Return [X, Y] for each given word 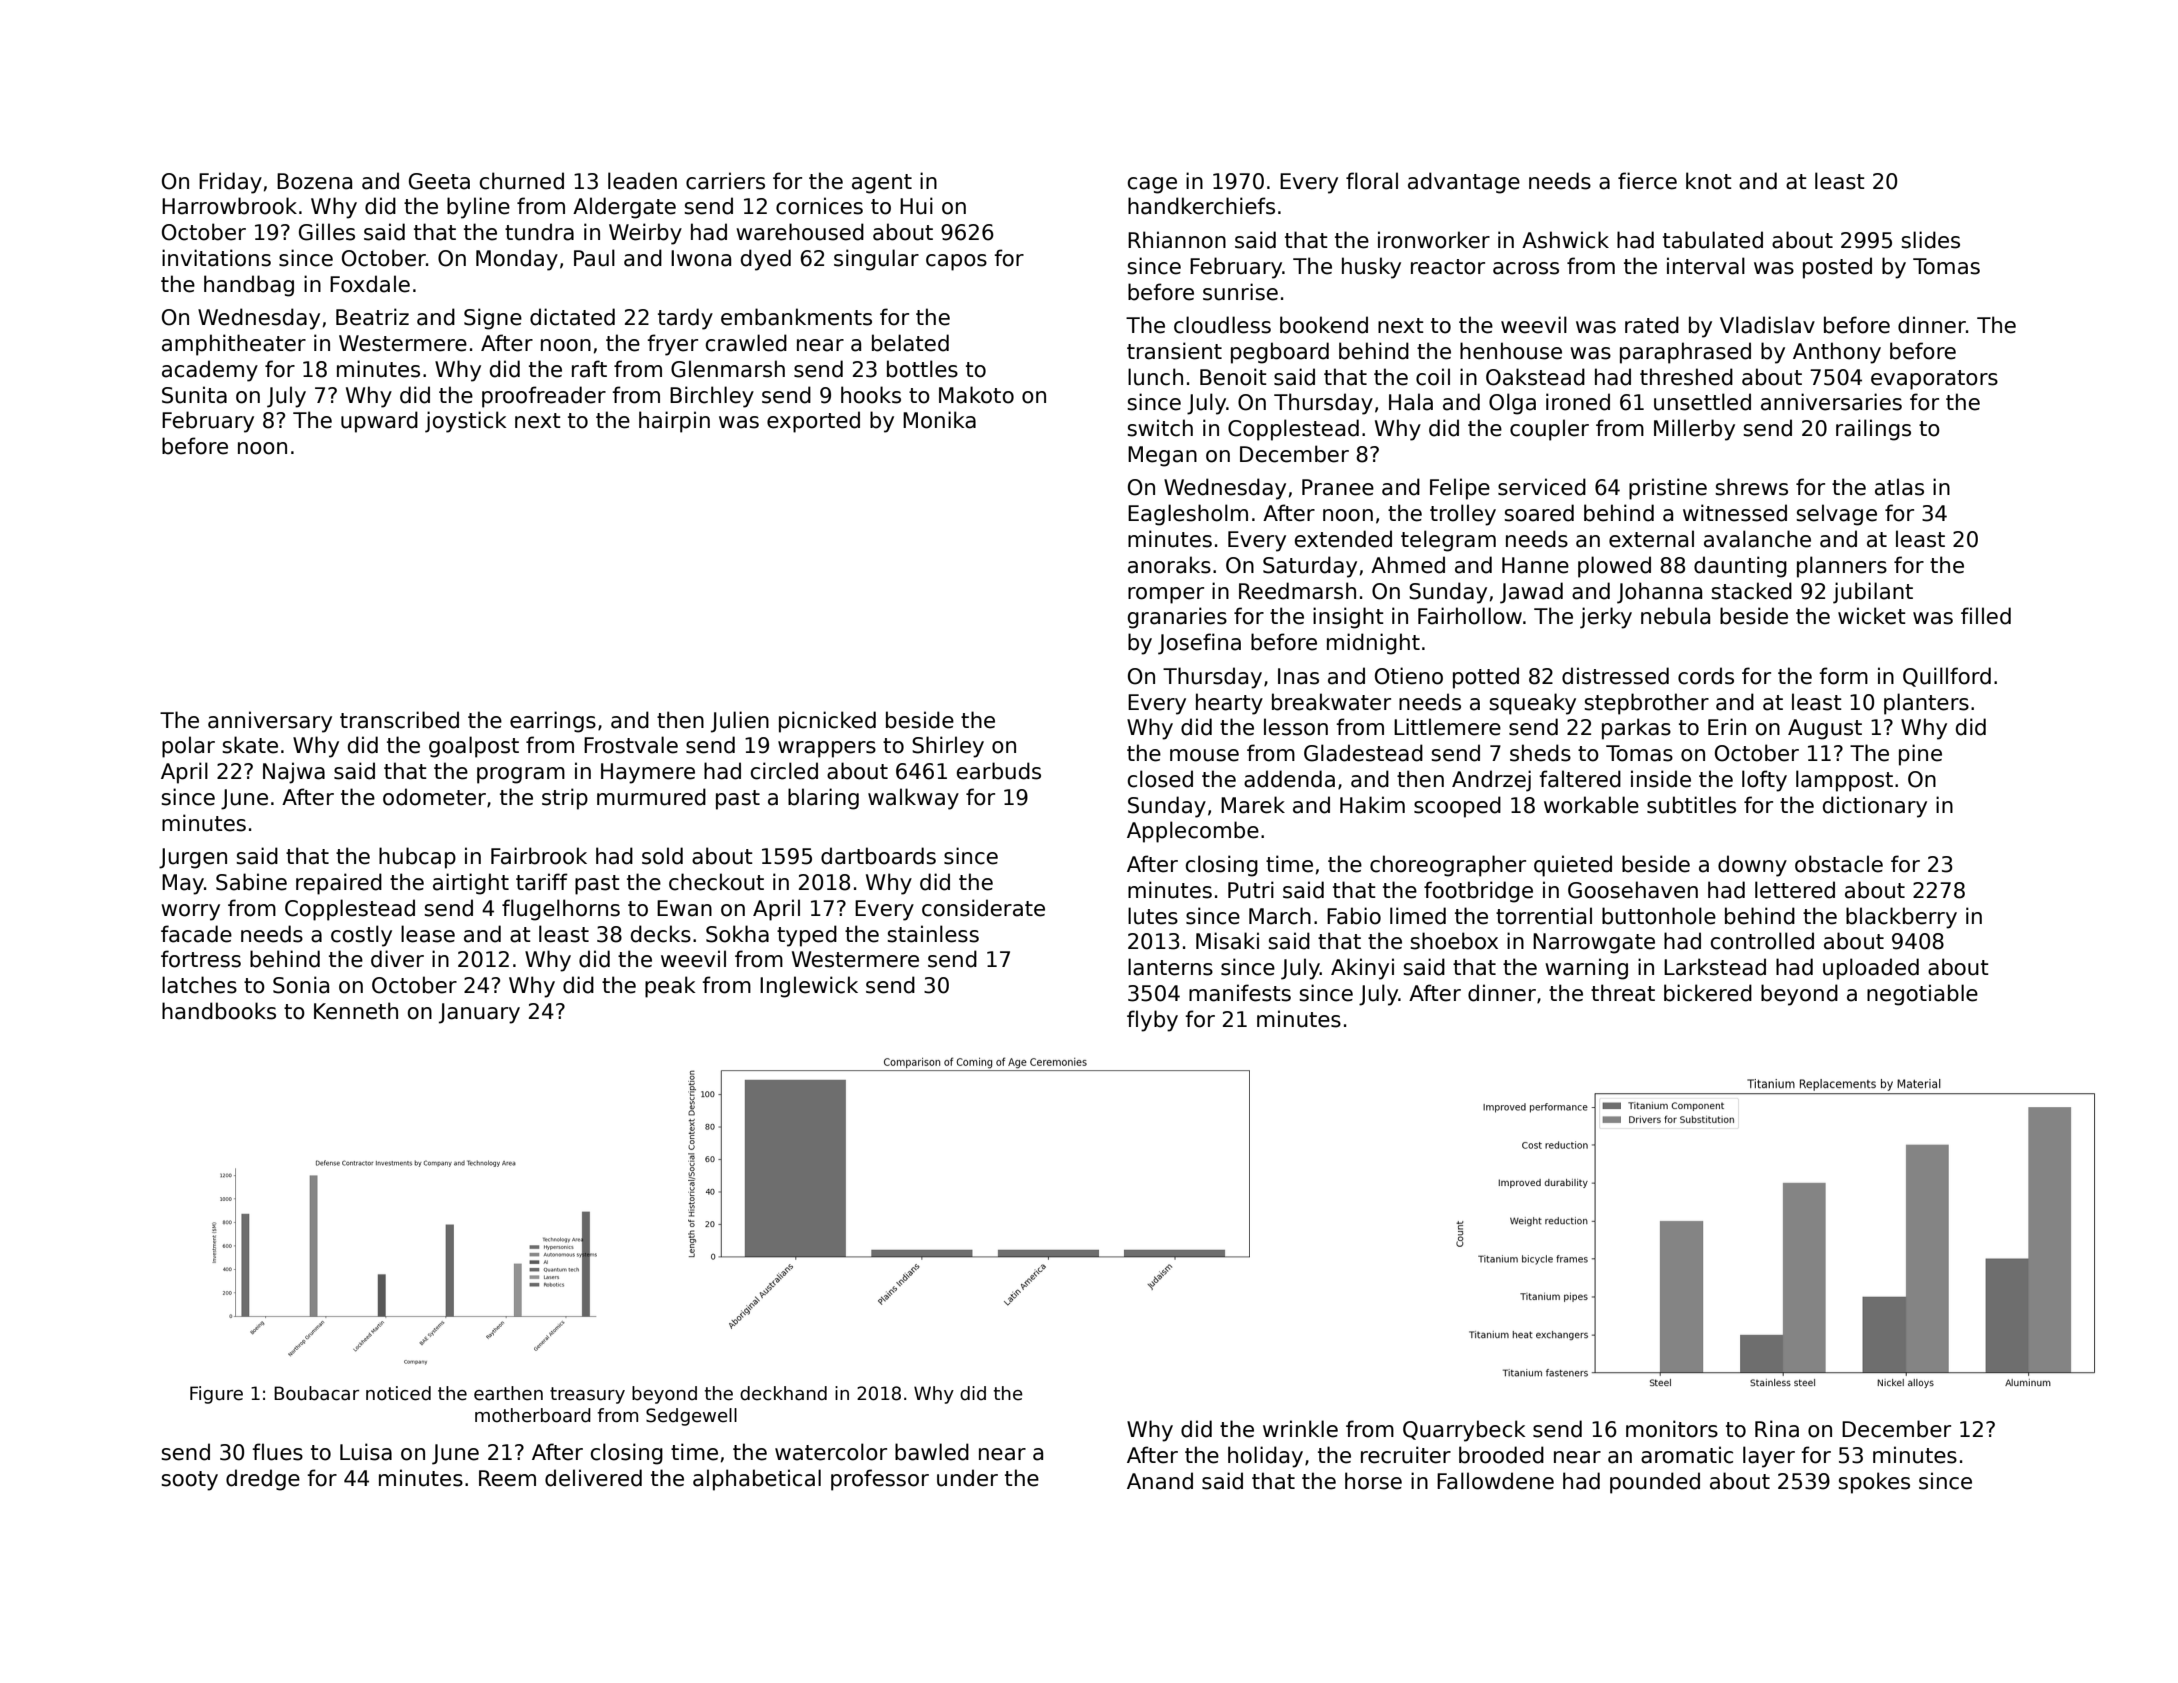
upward [379, 422]
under [967, 1478]
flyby [1152, 1021]
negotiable [1922, 995]
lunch [1155, 377]
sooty [189, 1481]
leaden [642, 181]
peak [670, 987]
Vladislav [1767, 325]
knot [1709, 181]
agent [882, 184]
